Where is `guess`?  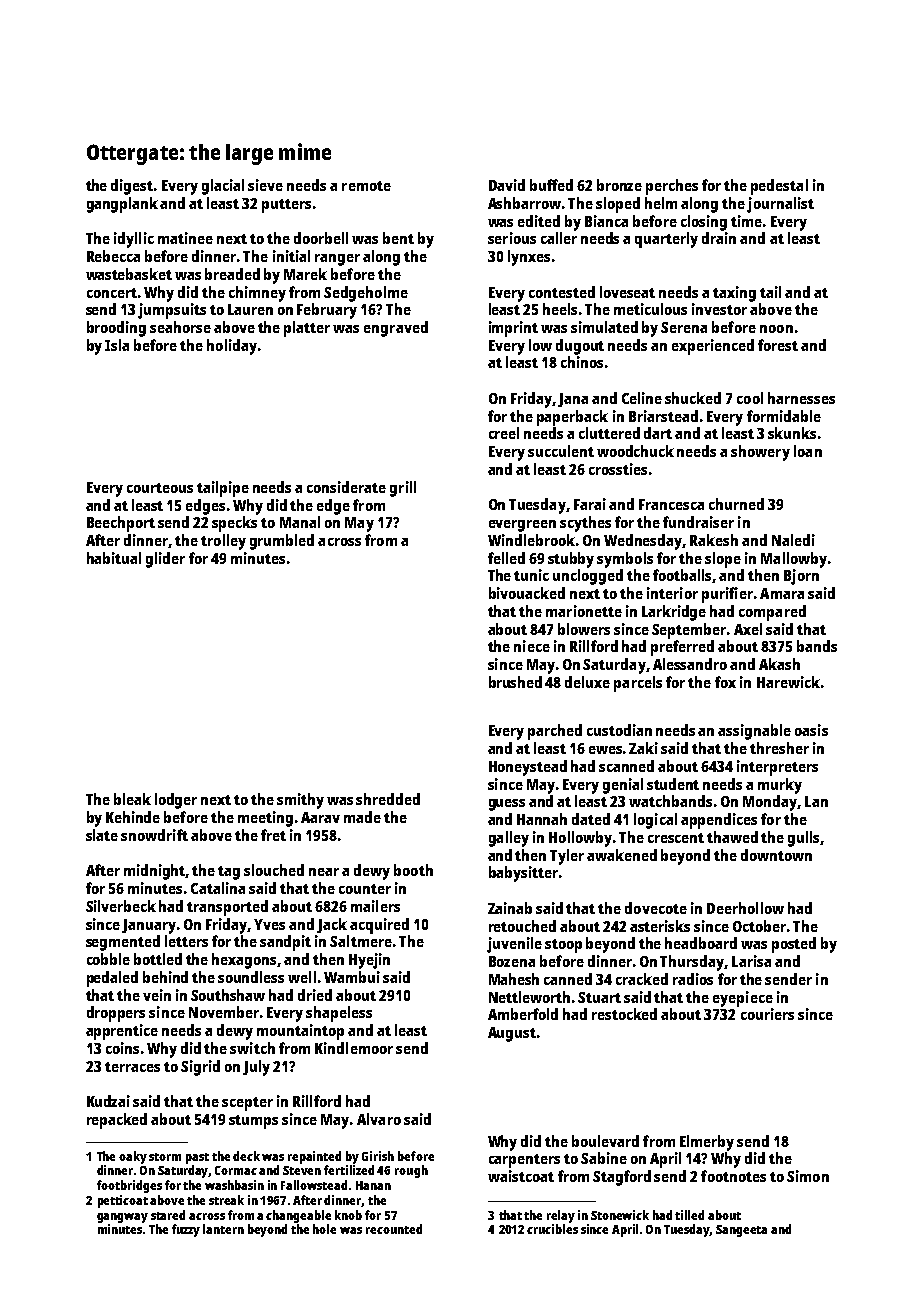
guess is located at coordinates (507, 805).
